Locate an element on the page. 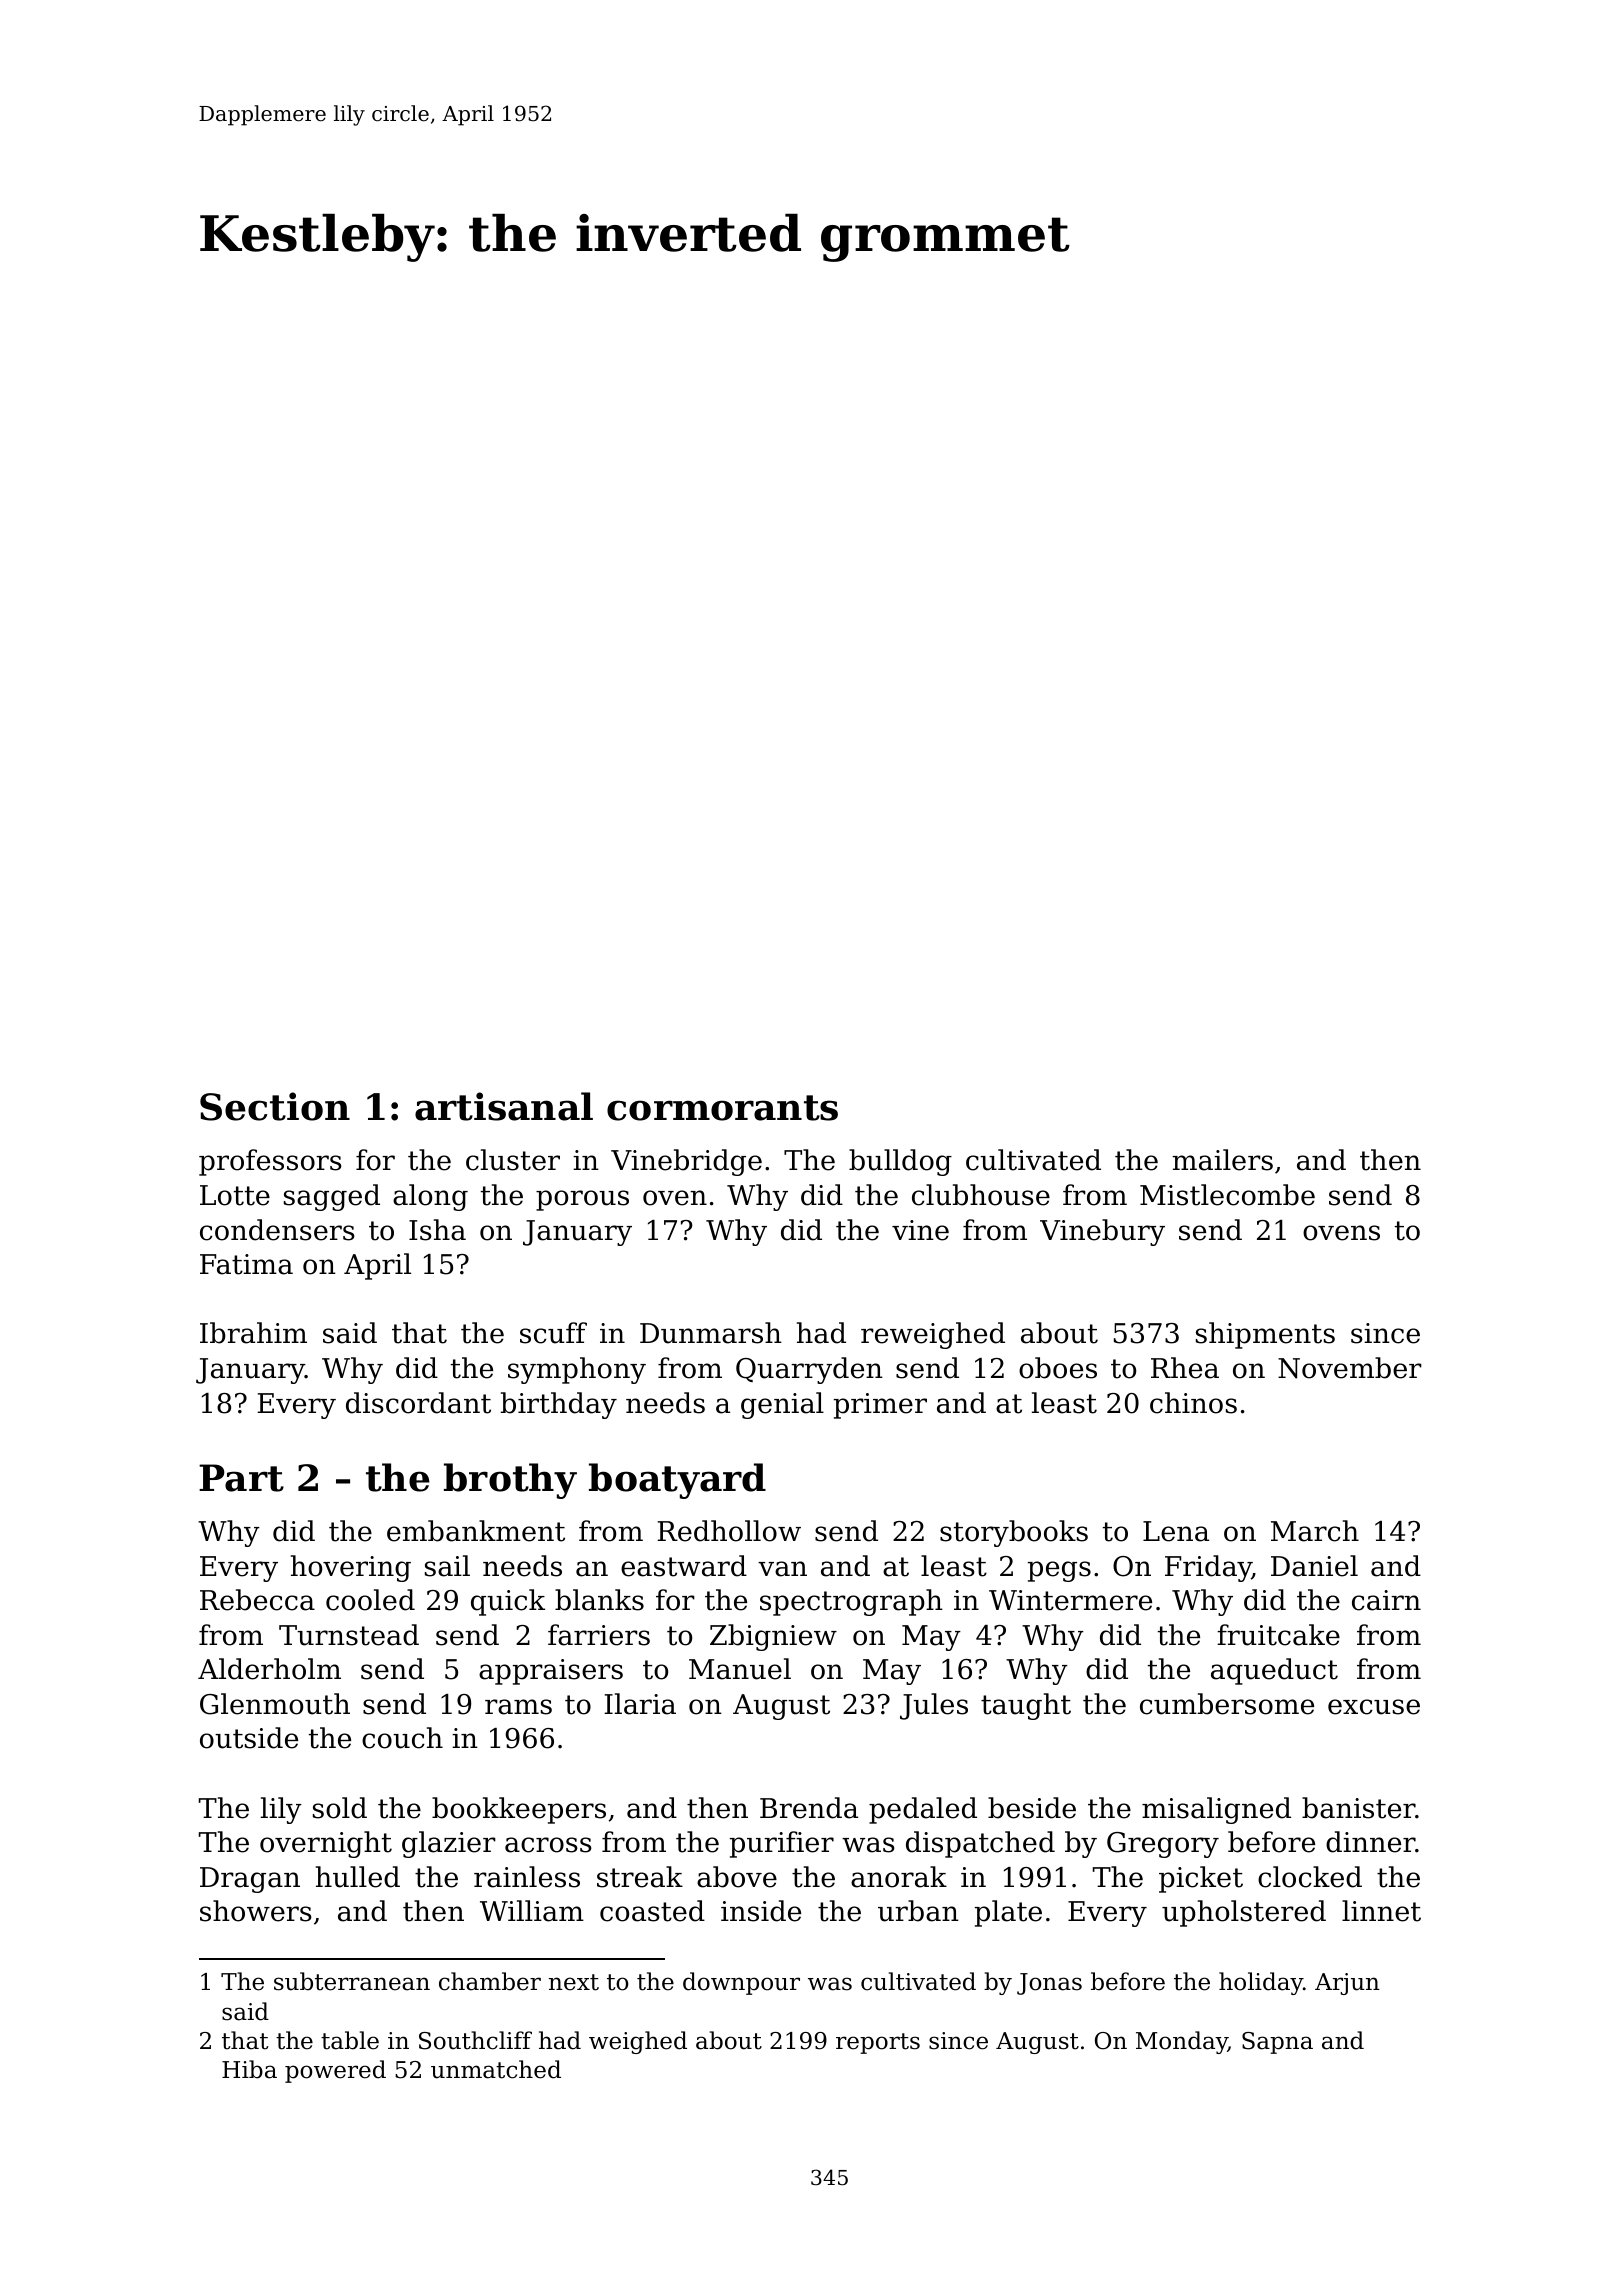 Image resolution: width=1620 pixels, height=2292 pixels. artisanal is located at coordinates (504, 1106).
